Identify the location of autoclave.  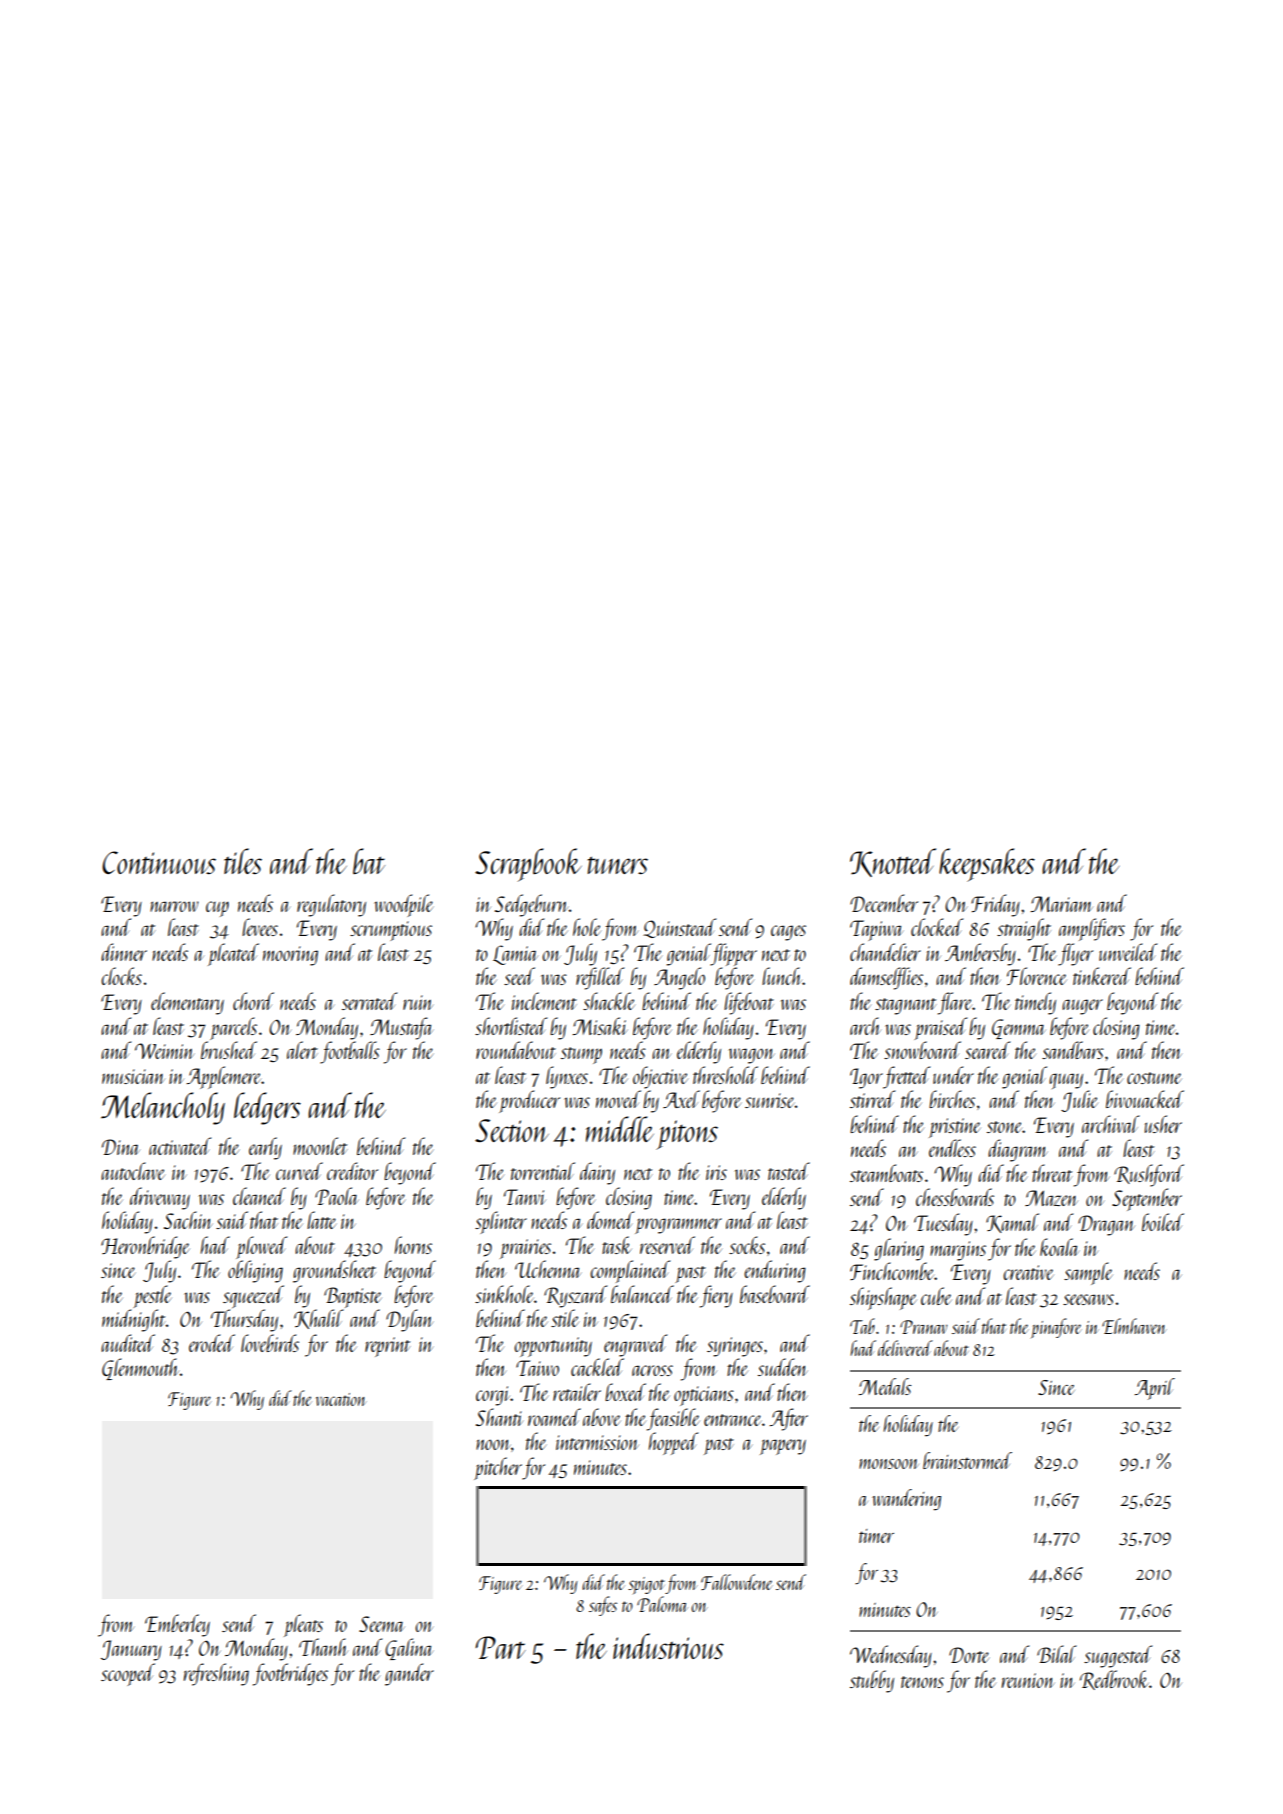
(133, 1171).
